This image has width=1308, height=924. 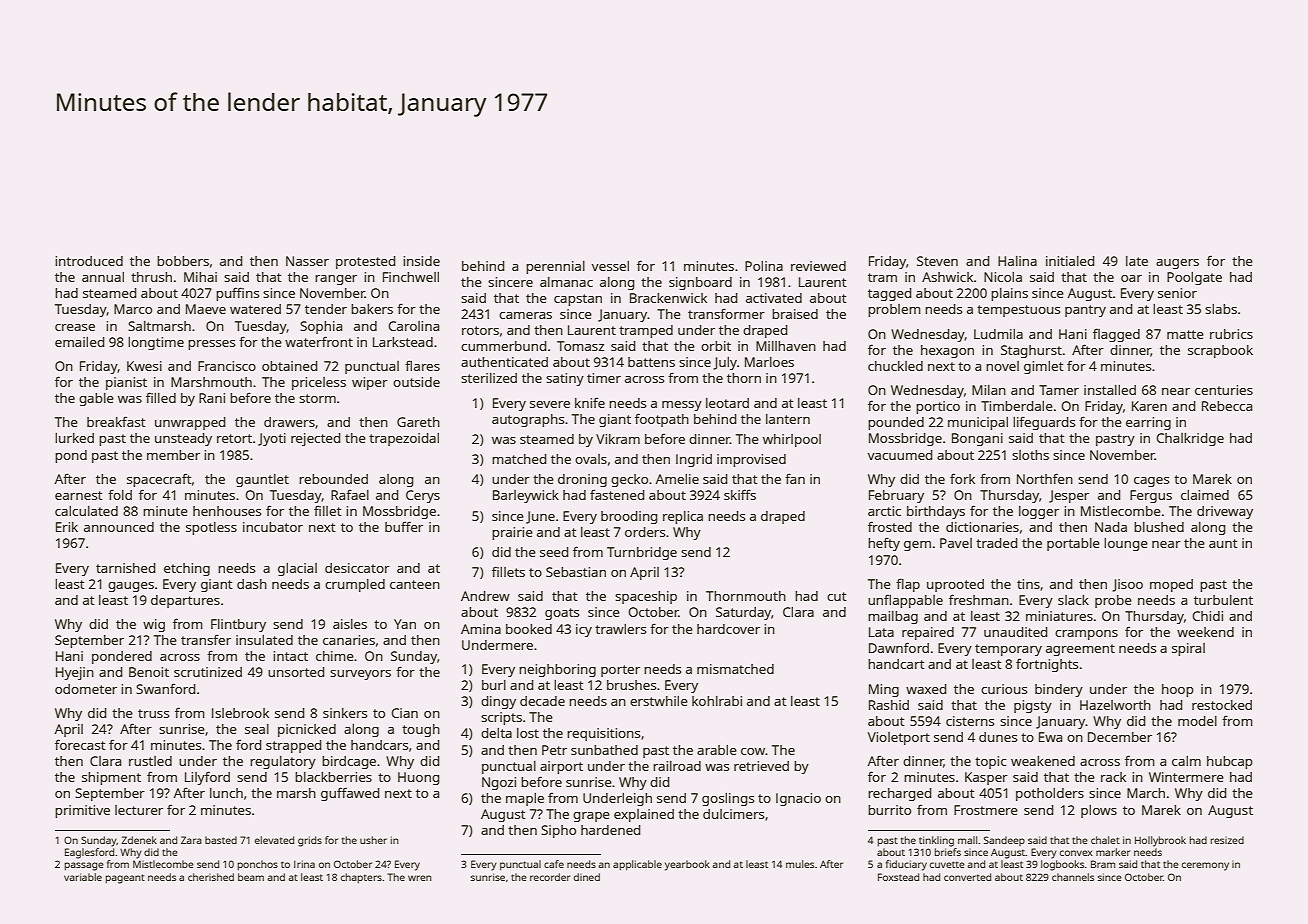 I want to click on Polina, so click(x=764, y=266).
